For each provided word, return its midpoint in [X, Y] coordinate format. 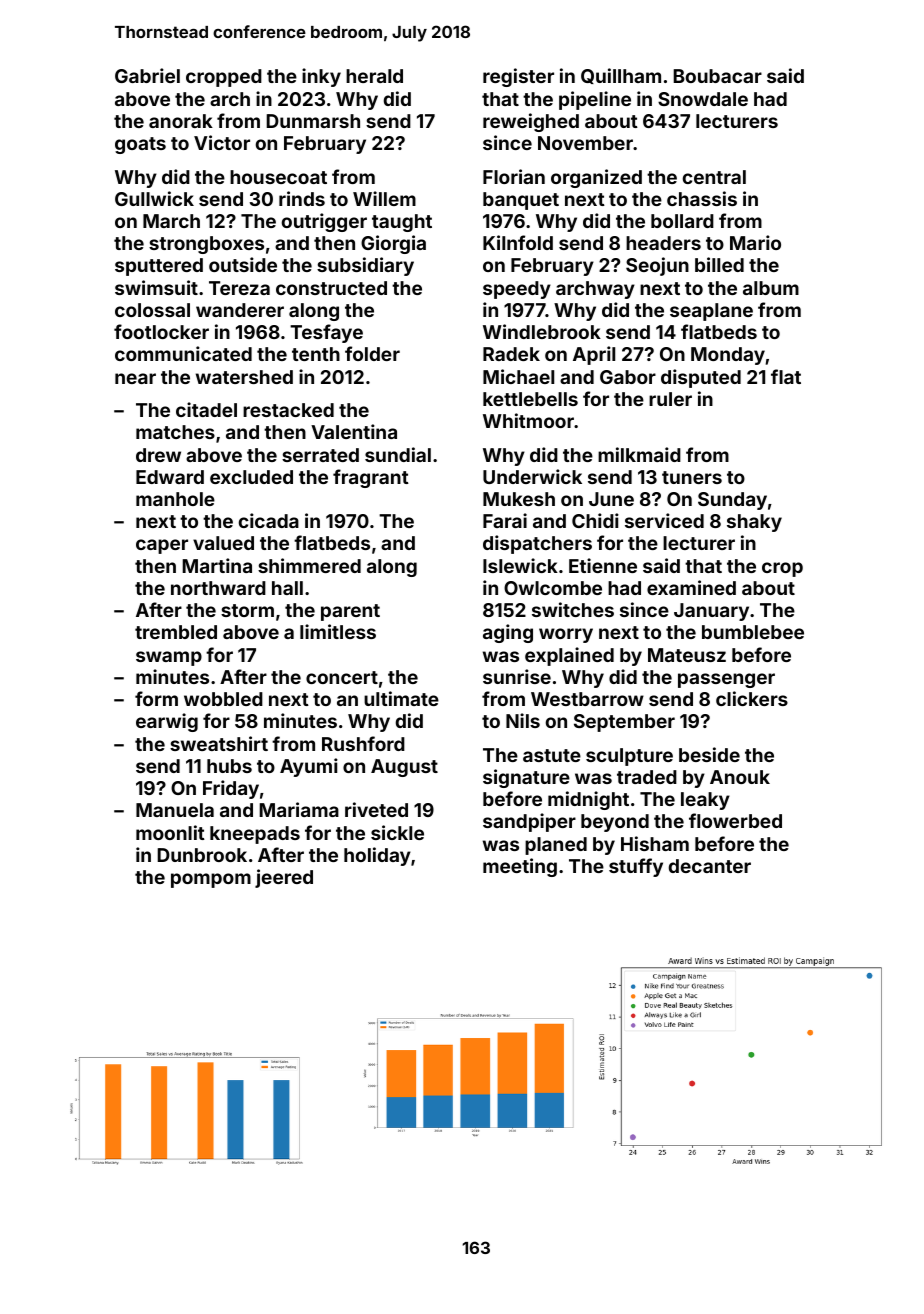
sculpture [629, 757]
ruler [670, 399]
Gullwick [154, 198]
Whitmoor [528, 420]
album [771, 288]
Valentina [354, 431]
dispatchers [537, 544]
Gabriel [147, 75]
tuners [692, 477]
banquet [521, 201]
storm [247, 610]
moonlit [170, 832]
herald [374, 76]
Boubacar [717, 76]
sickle [397, 832]
